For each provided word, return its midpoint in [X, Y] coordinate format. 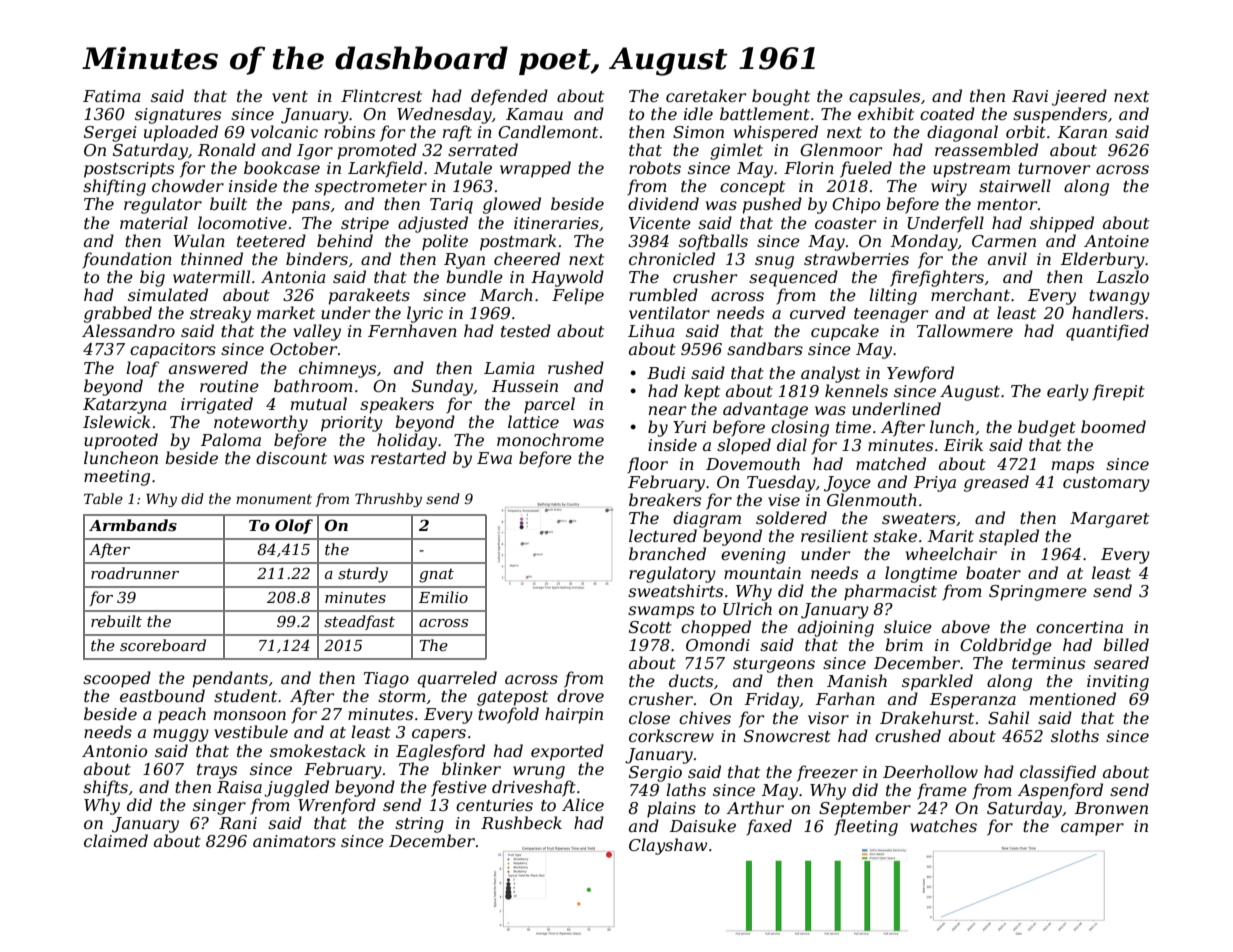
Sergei [110, 134]
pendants [230, 679]
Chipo [856, 205]
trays [217, 771]
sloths [1075, 735]
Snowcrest [787, 736]
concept [752, 188]
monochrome [550, 439]
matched [891, 463]
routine [229, 386]
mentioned [1073, 698]
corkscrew [671, 735]
